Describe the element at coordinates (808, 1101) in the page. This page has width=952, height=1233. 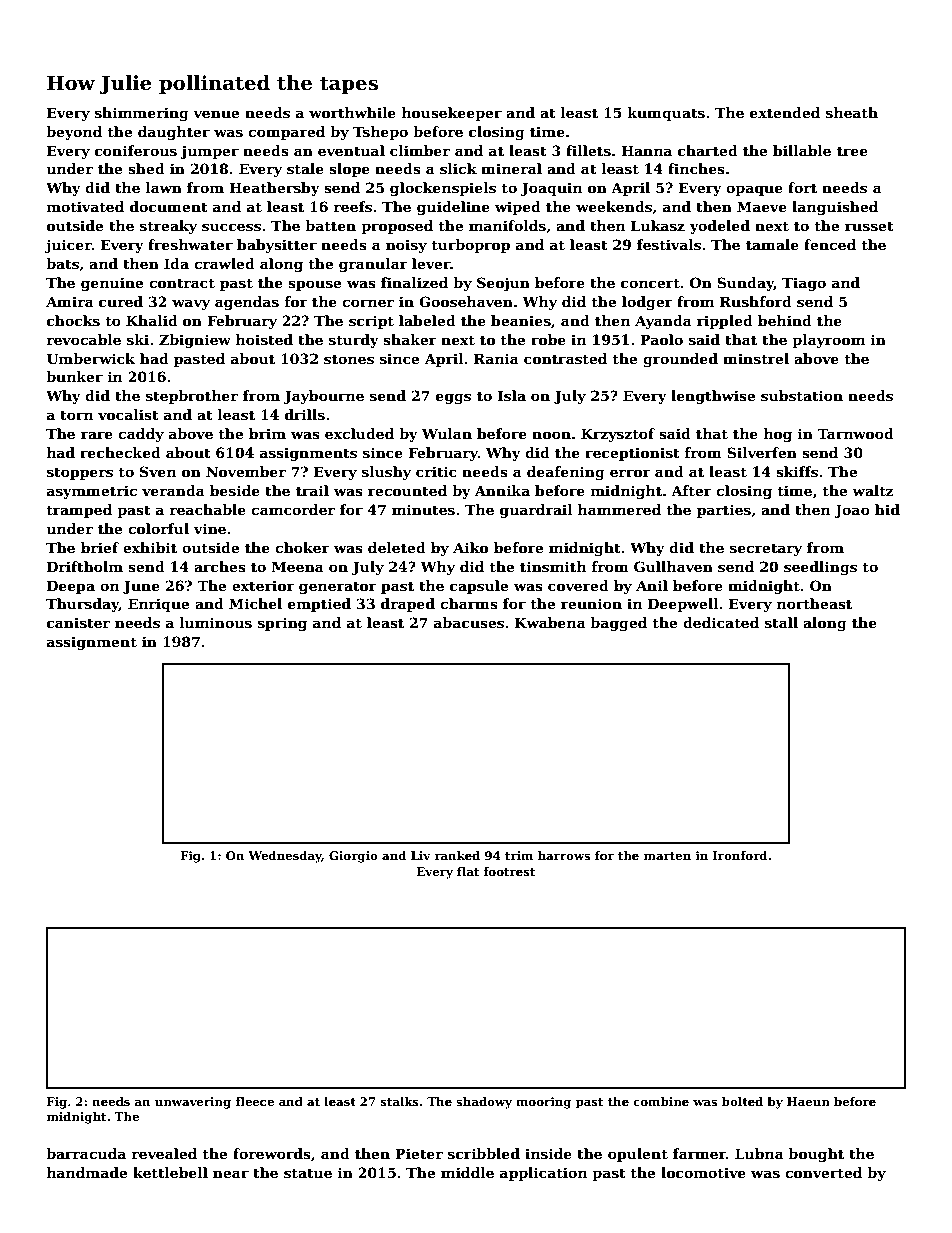
I see `Haeun` at that location.
